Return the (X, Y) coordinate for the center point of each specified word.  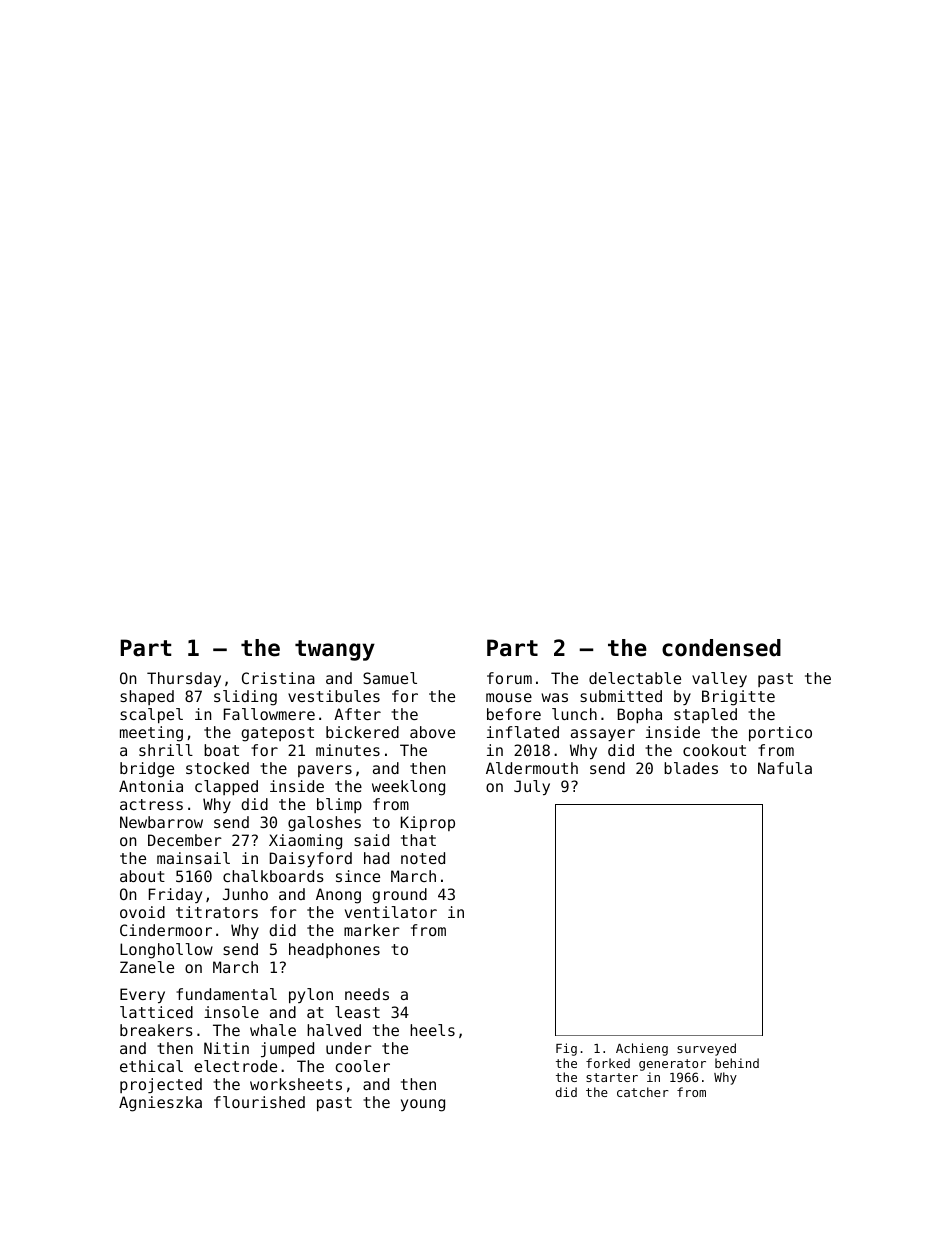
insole (231, 1012)
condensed (721, 648)
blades (691, 768)
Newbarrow (161, 822)
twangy (335, 650)
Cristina (278, 678)
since (358, 876)
